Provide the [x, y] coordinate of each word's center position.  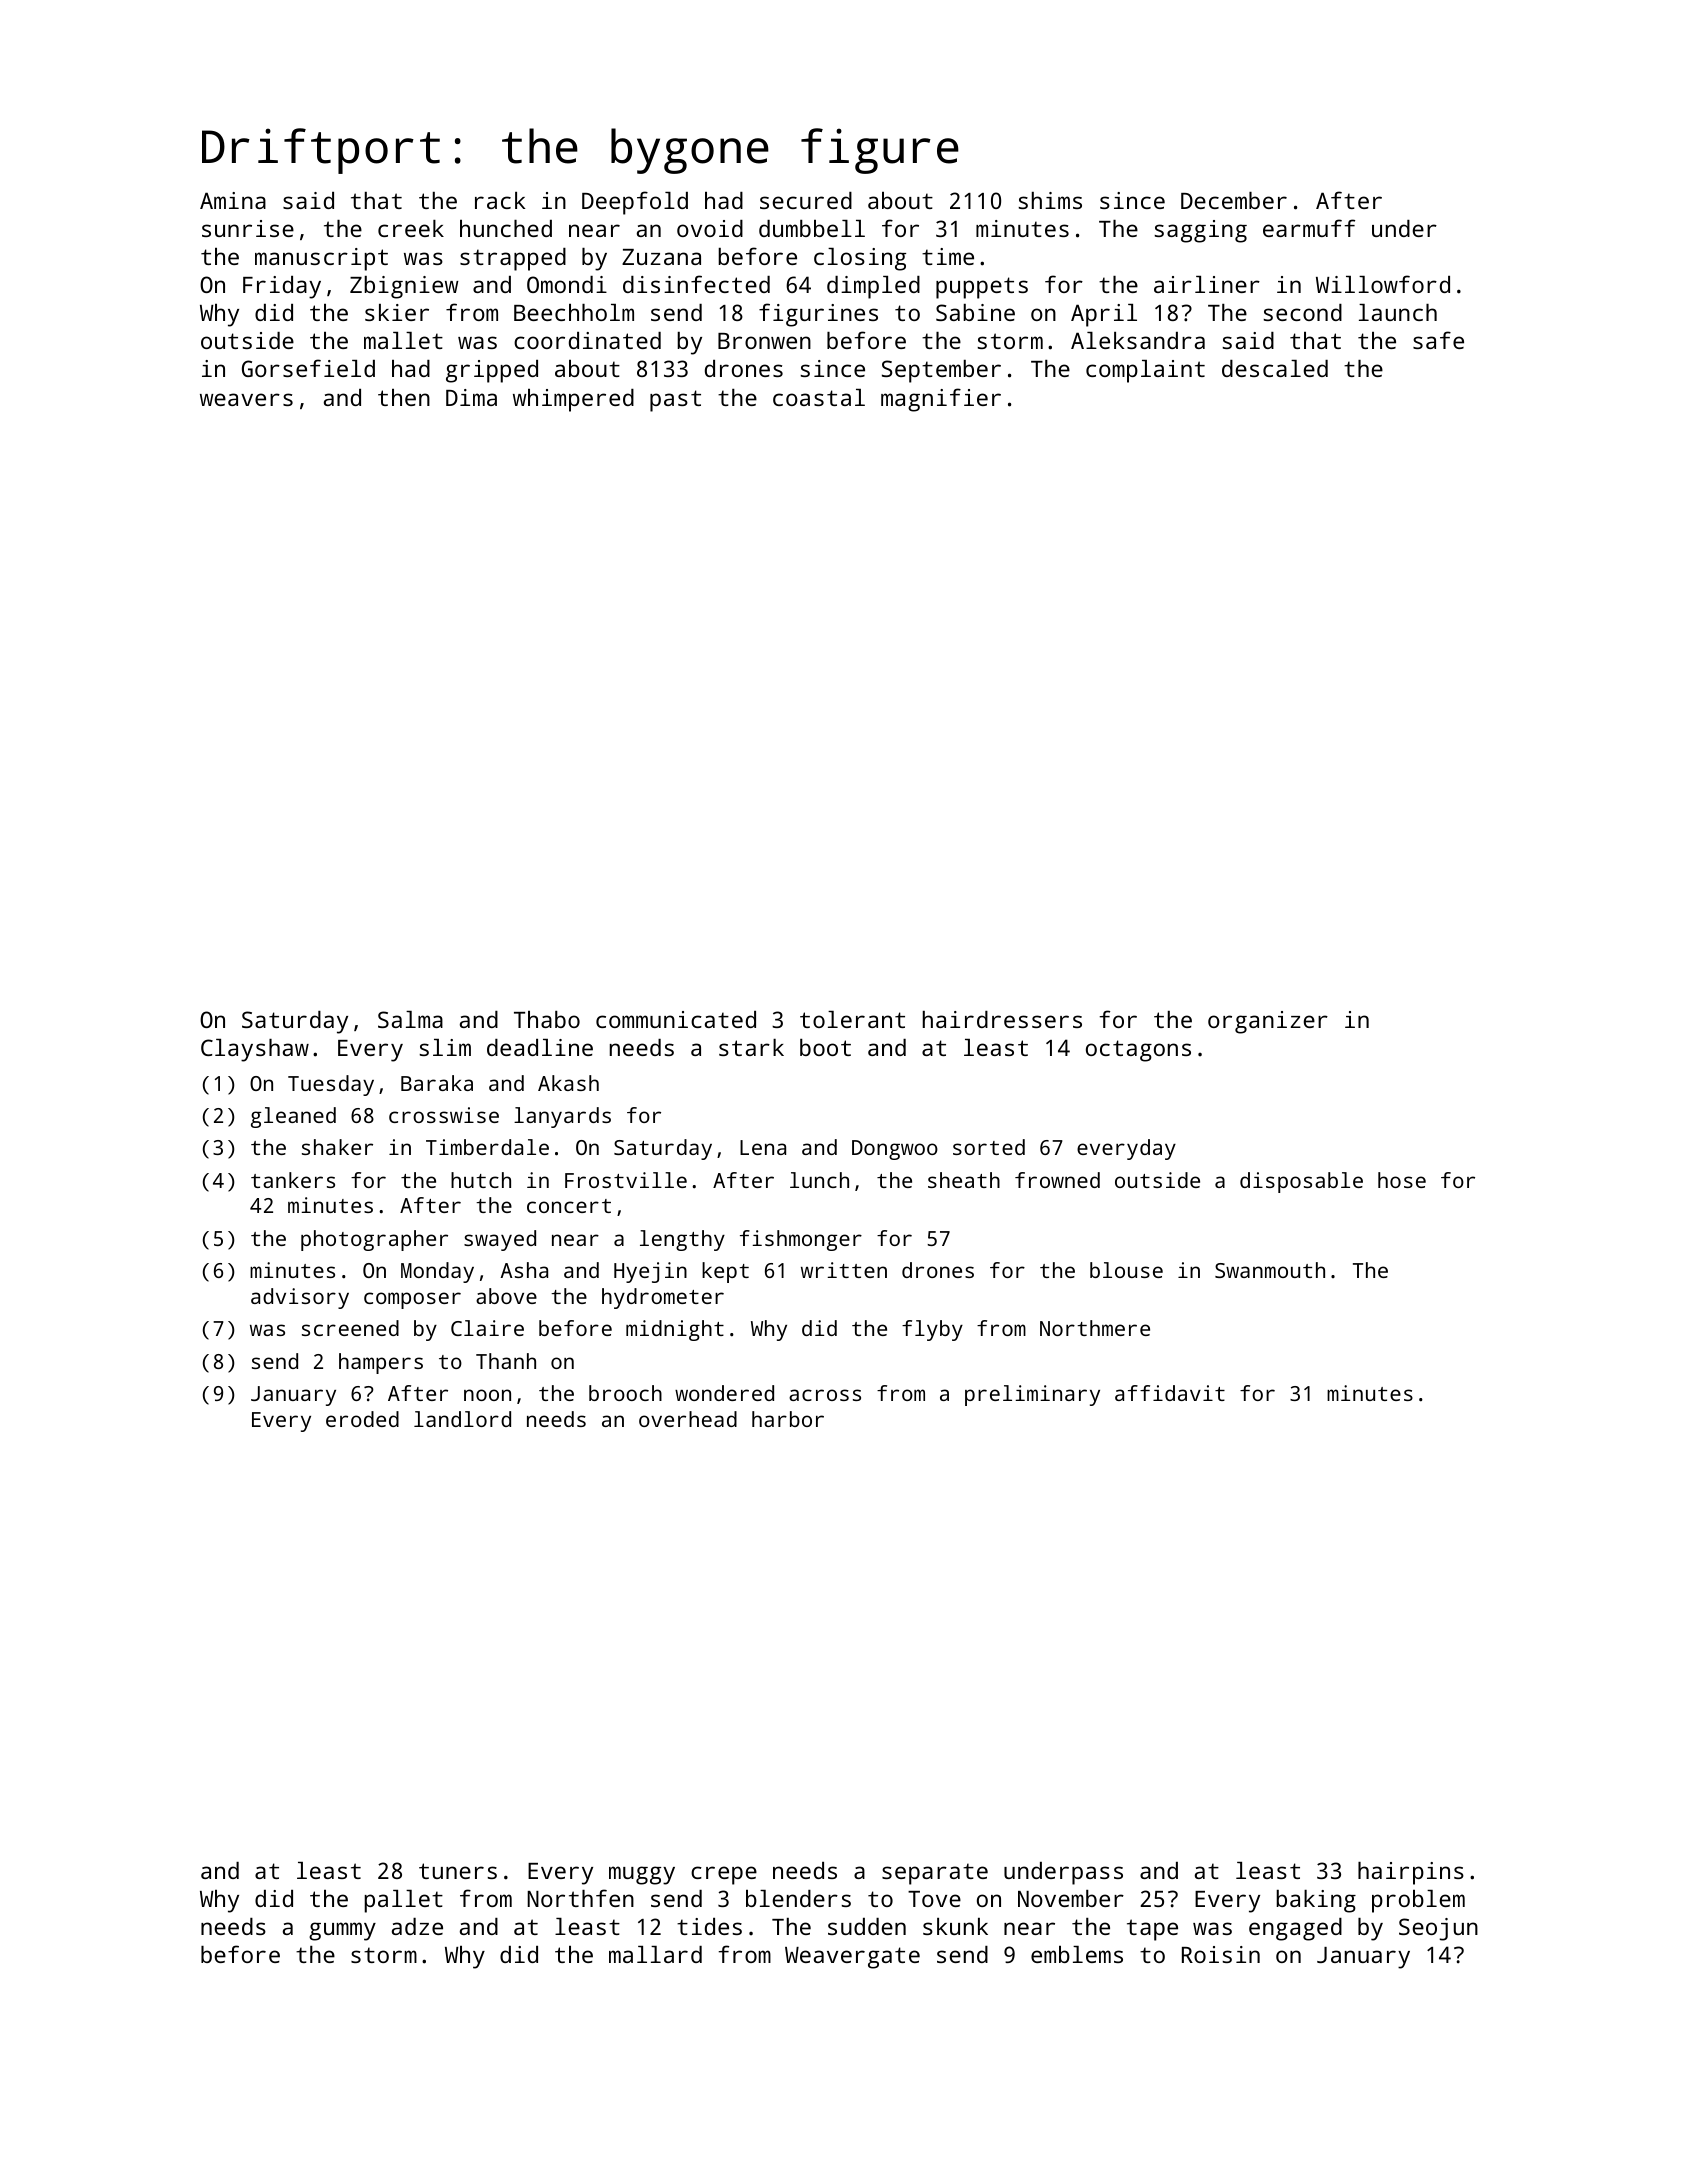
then [404, 397]
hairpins [1411, 1873]
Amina [233, 200]
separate [935, 1874]
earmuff [1309, 228]
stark [751, 1047]
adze [417, 1926]
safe [1438, 340]
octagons [1138, 1051]
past [675, 401]
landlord [462, 1419]
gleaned [293, 1117]
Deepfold [635, 203]
